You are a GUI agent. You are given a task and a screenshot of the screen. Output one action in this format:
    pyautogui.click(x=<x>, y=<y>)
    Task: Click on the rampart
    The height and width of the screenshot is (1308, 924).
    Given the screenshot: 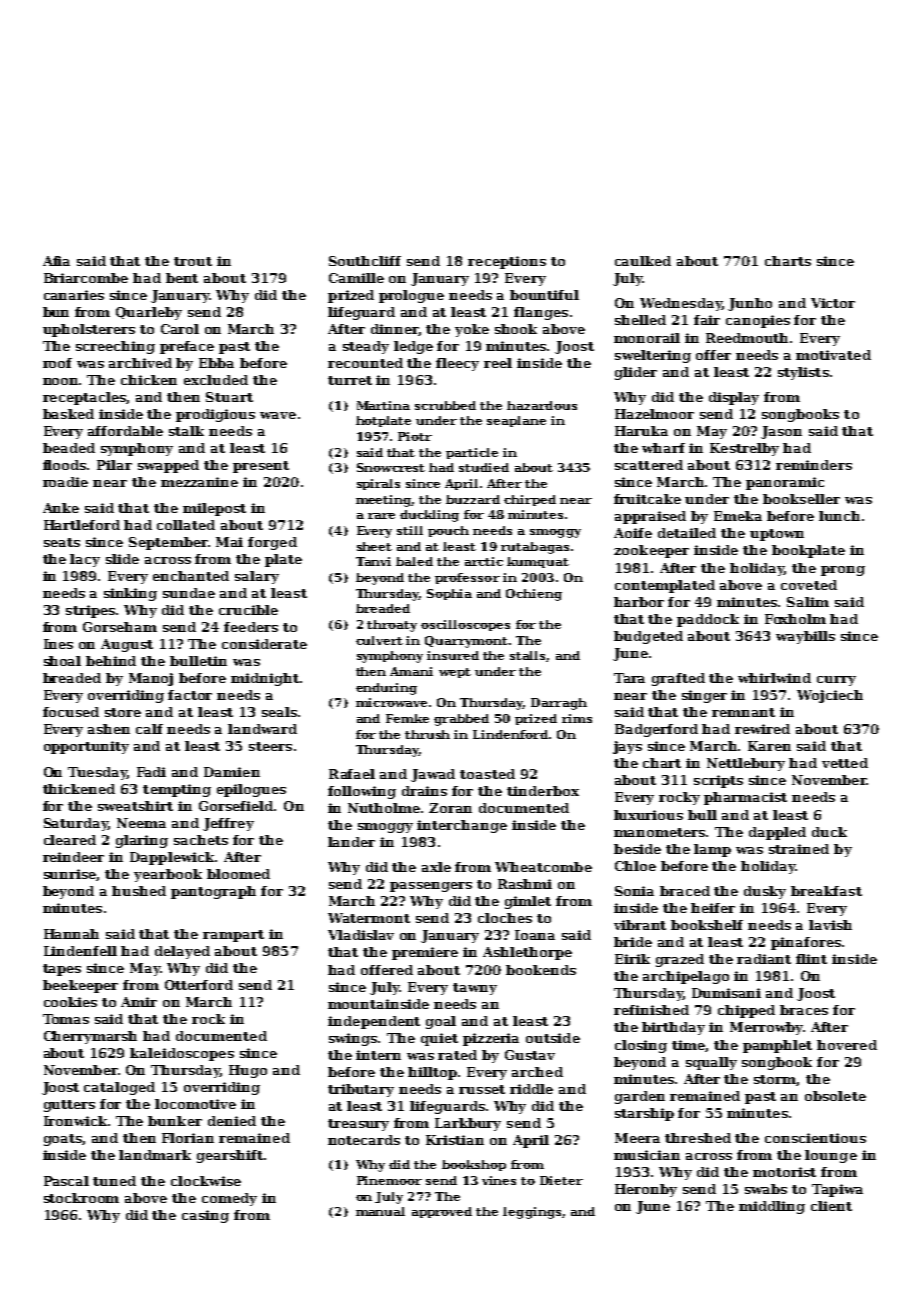 What is the action you would take?
    pyautogui.click(x=233, y=936)
